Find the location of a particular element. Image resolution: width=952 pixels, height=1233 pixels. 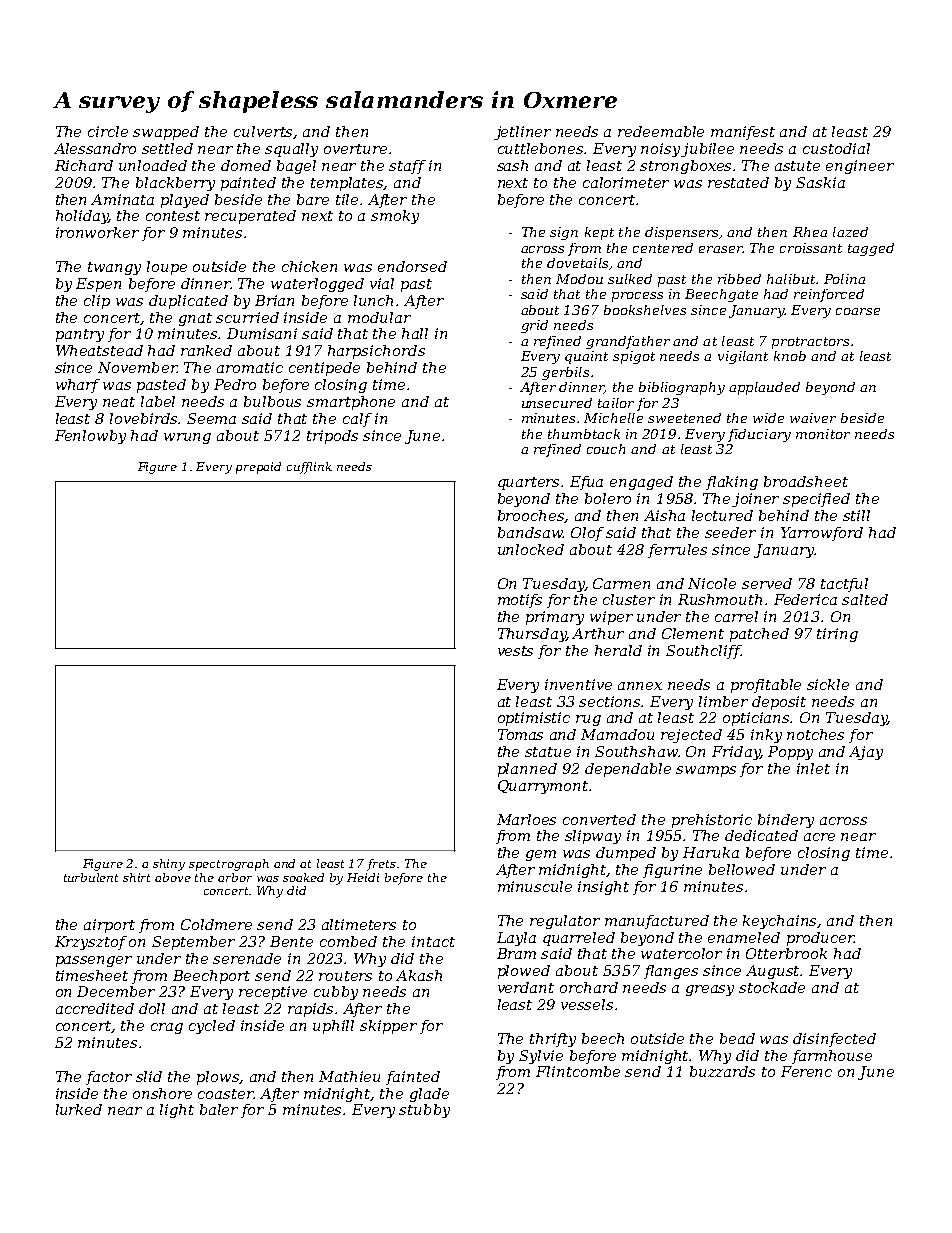

planned is located at coordinates (527, 770).
